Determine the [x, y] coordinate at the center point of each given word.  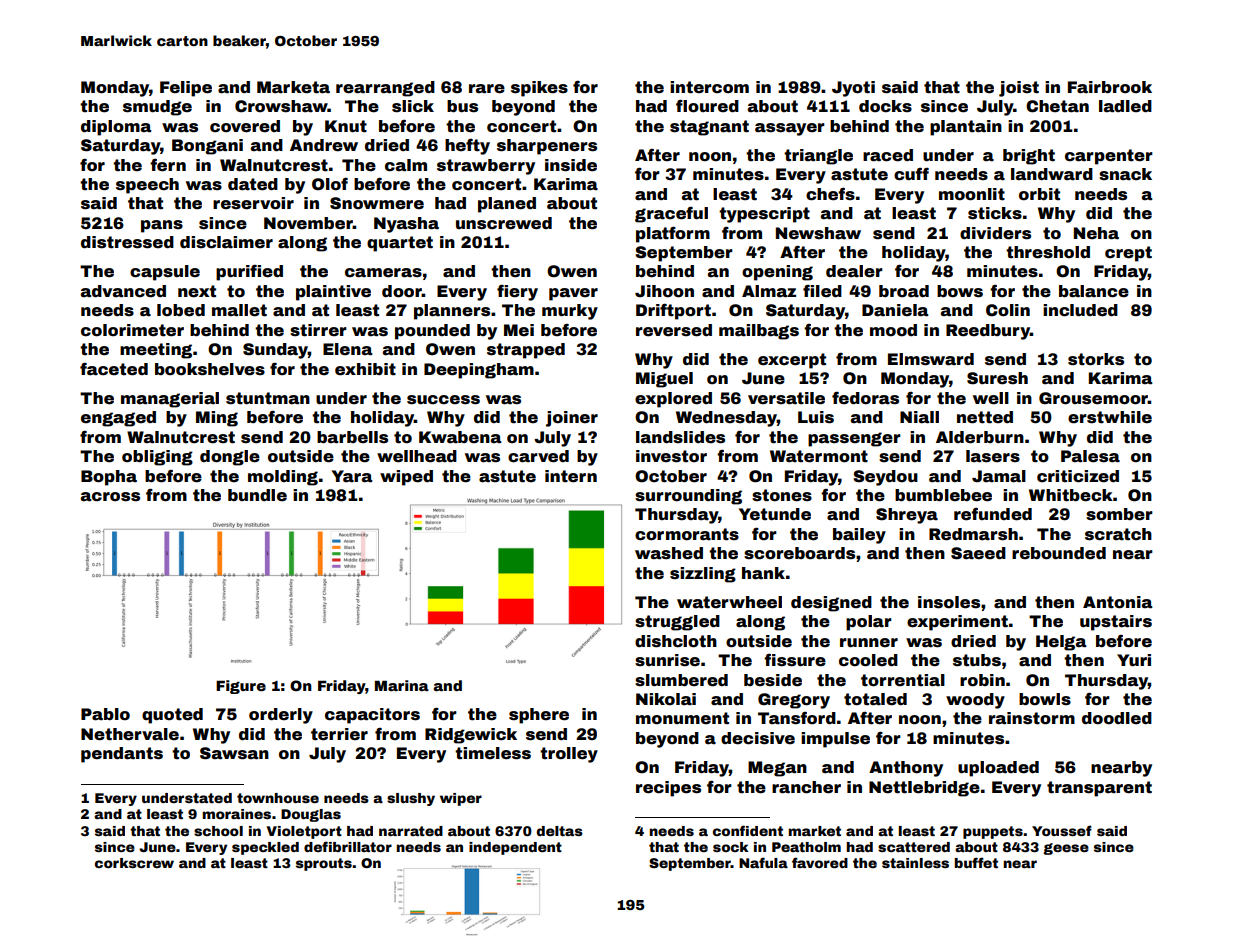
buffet [976, 862]
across [110, 497]
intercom [709, 87]
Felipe [186, 89]
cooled [868, 660]
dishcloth [676, 641]
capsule [165, 273]
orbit [1039, 194]
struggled [677, 623]
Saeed [978, 553]
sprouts [324, 864]
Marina [402, 685]
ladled [1125, 106]
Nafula [763, 862]
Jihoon [664, 291]
